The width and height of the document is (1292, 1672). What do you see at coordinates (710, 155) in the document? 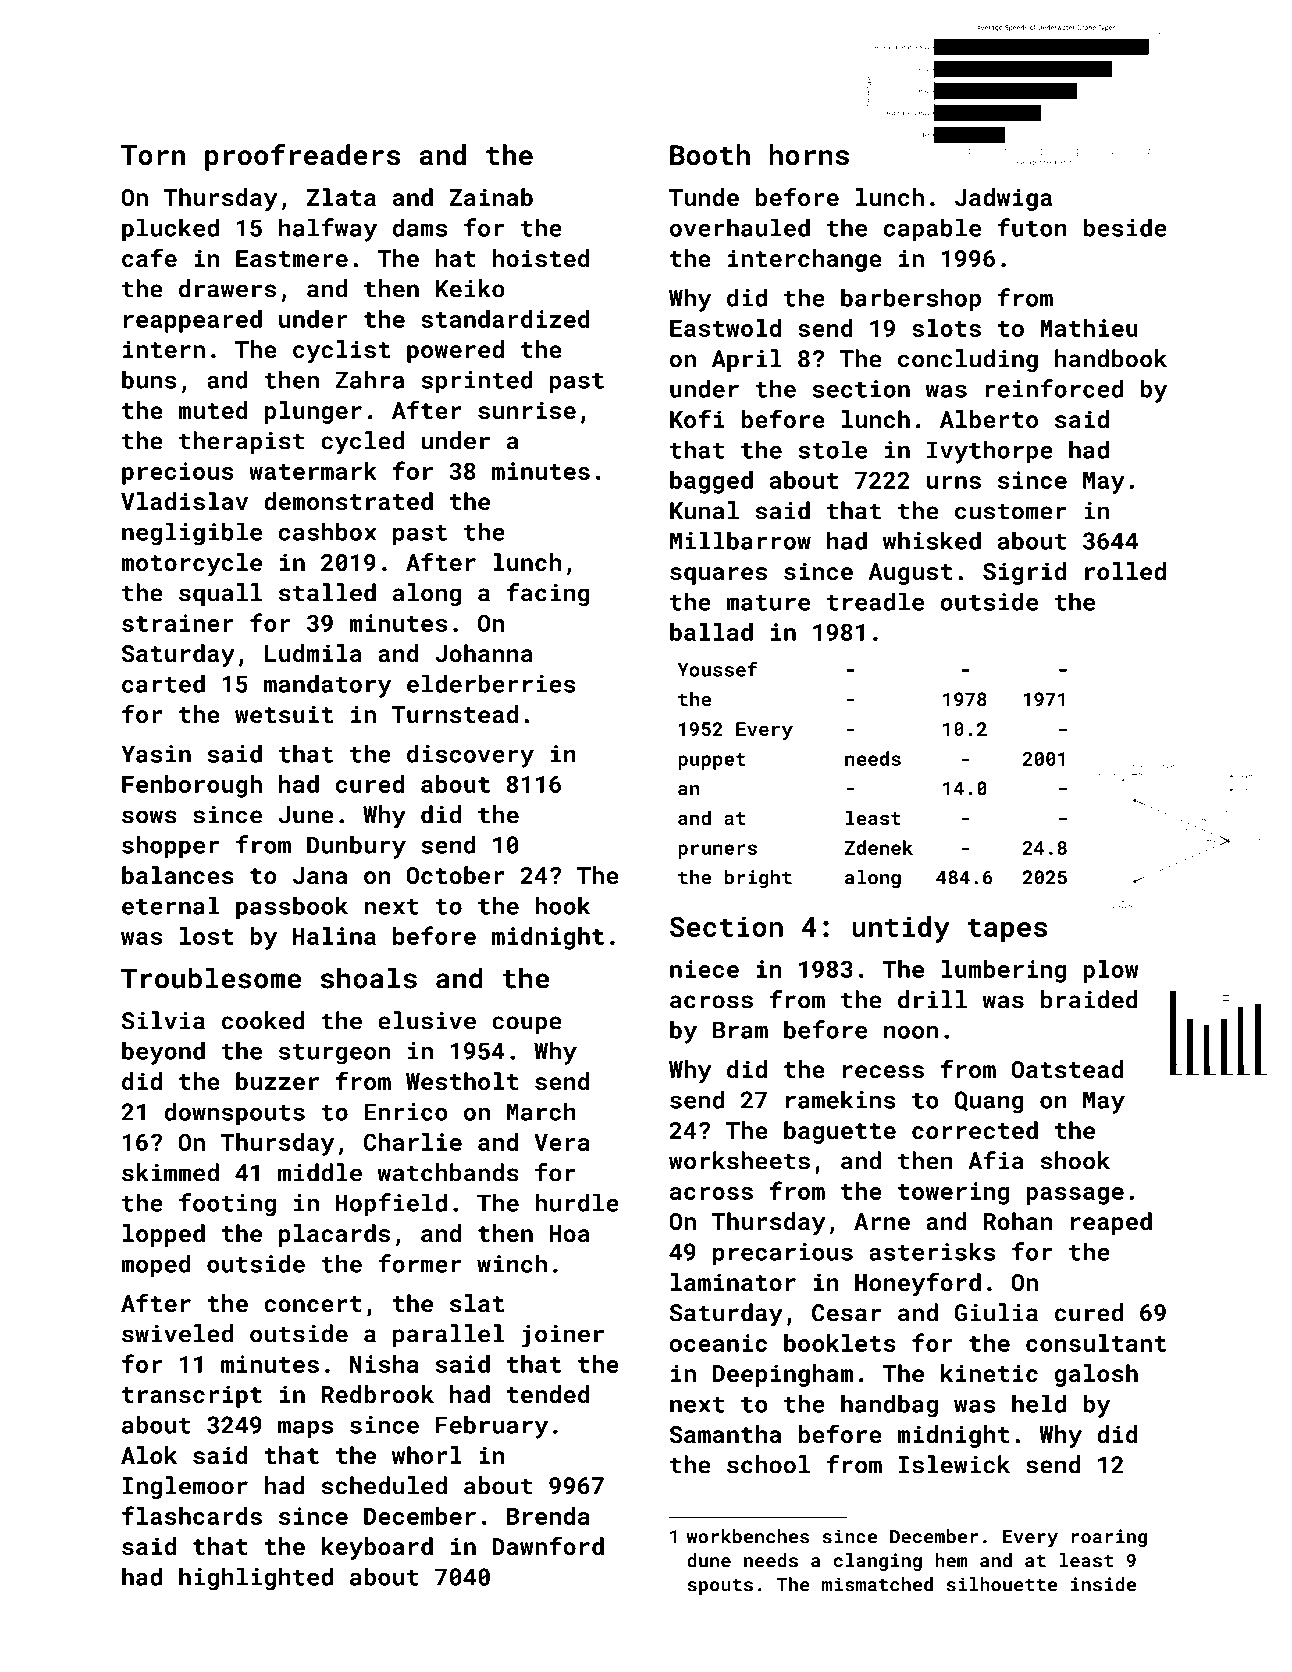
I see `Booth` at bounding box center [710, 155].
